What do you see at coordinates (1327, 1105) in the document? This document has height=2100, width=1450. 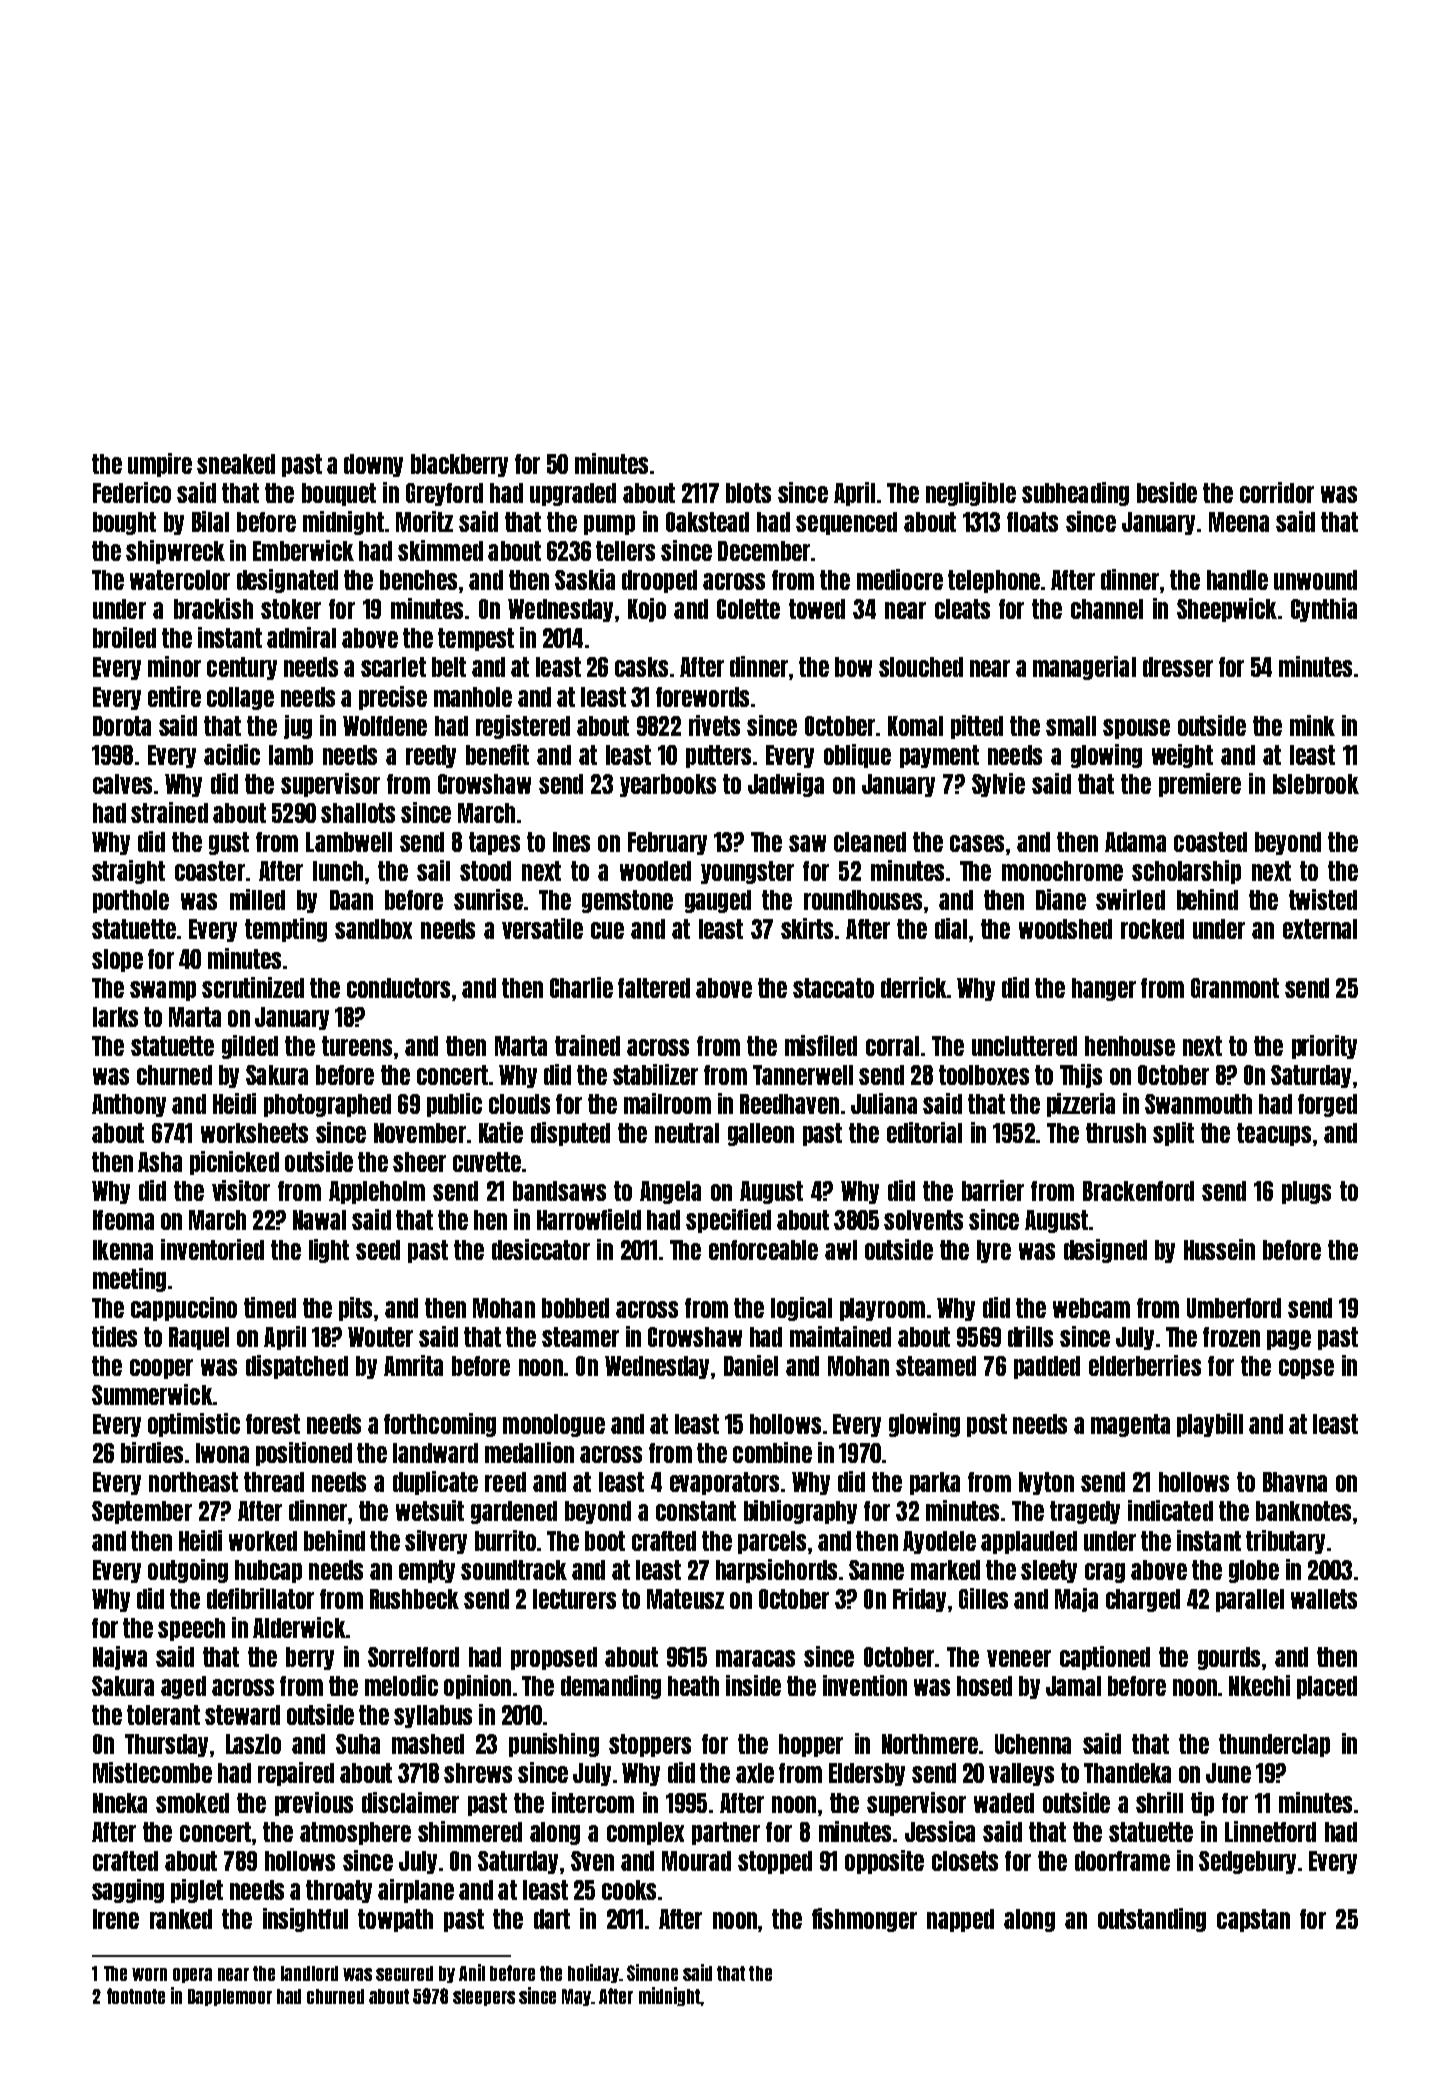 I see `forged` at bounding box center [1327, 1105].
